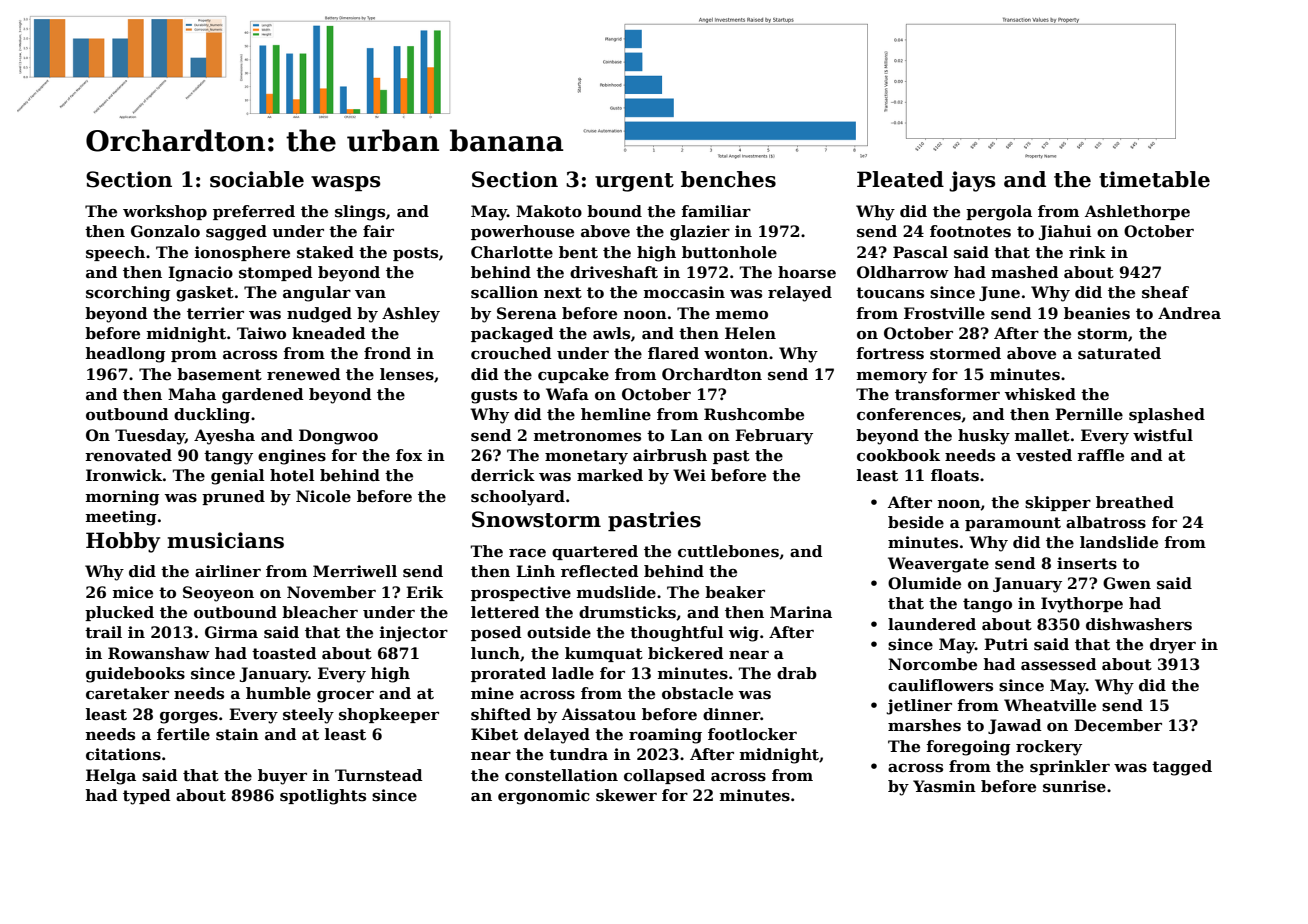 This page has height=924, width=1308. I want to click on footlocker, so click(752, 734).
